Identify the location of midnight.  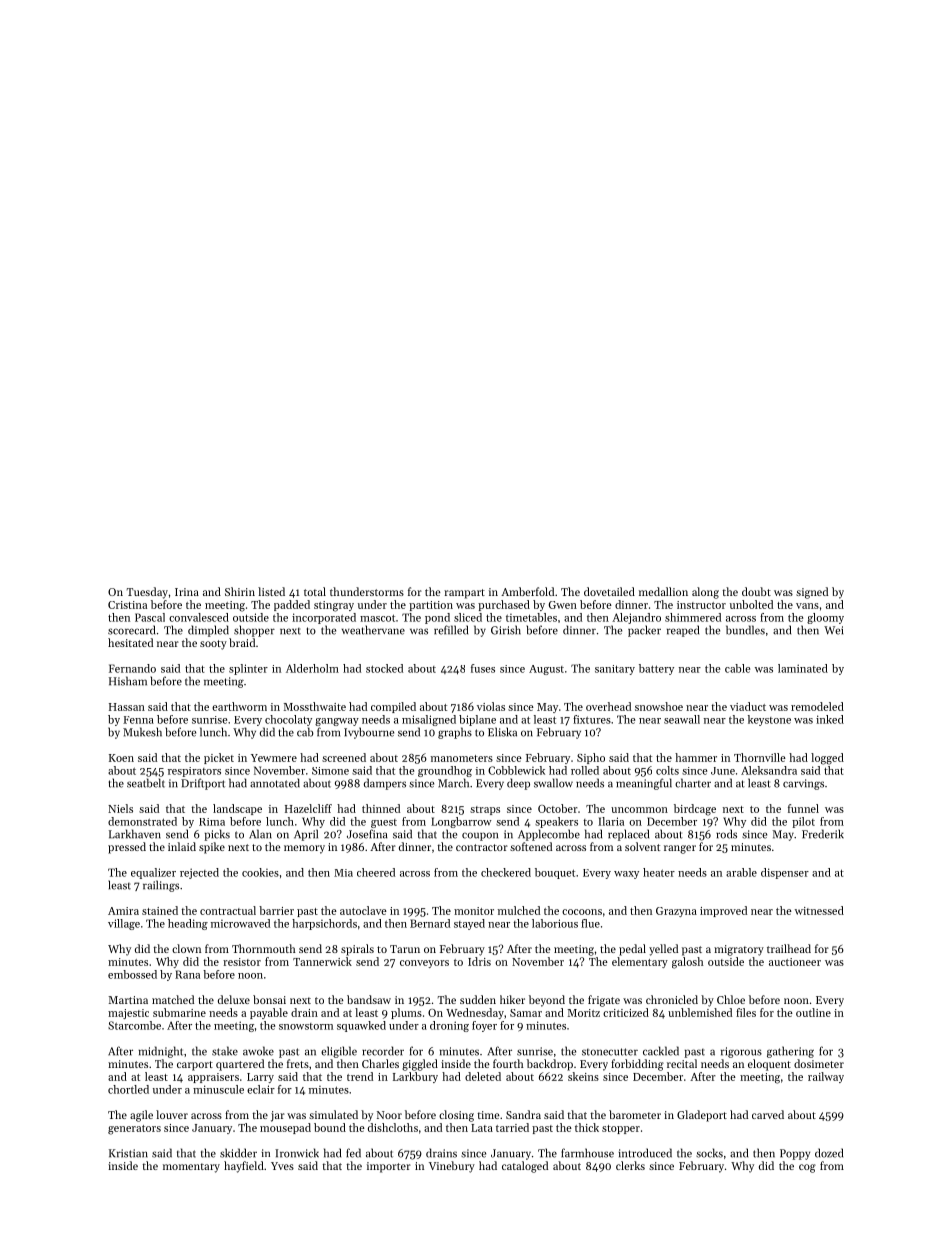
(161, 1052).
